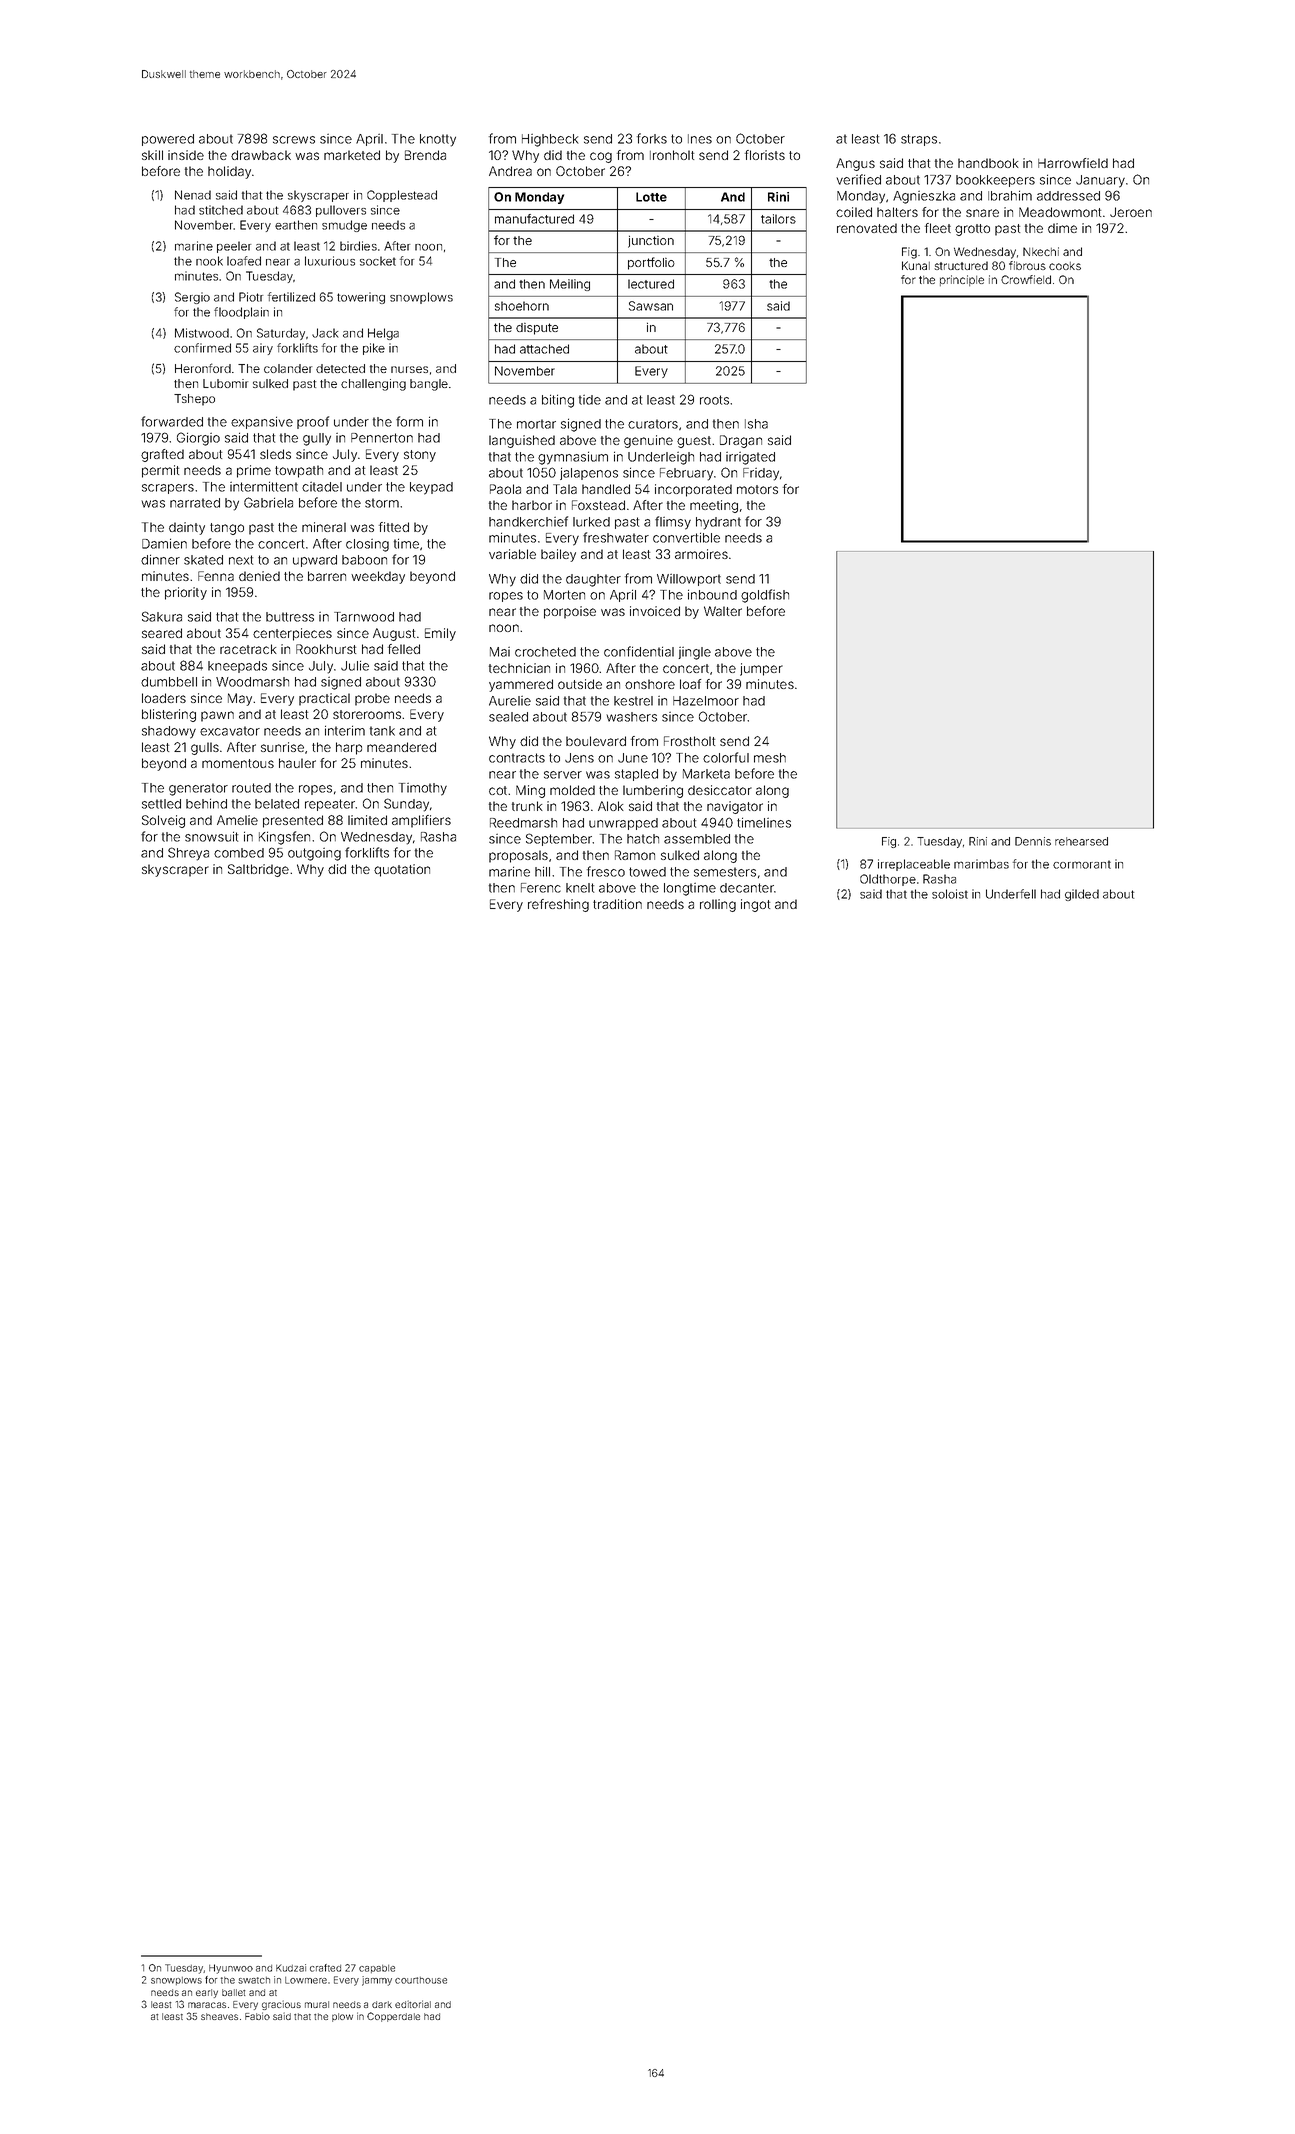 The width and height of the screenshot is (1295, 2134). Describe the element at coordinates (413, 2004) in the screenshot. I see `editorial` at that location.
